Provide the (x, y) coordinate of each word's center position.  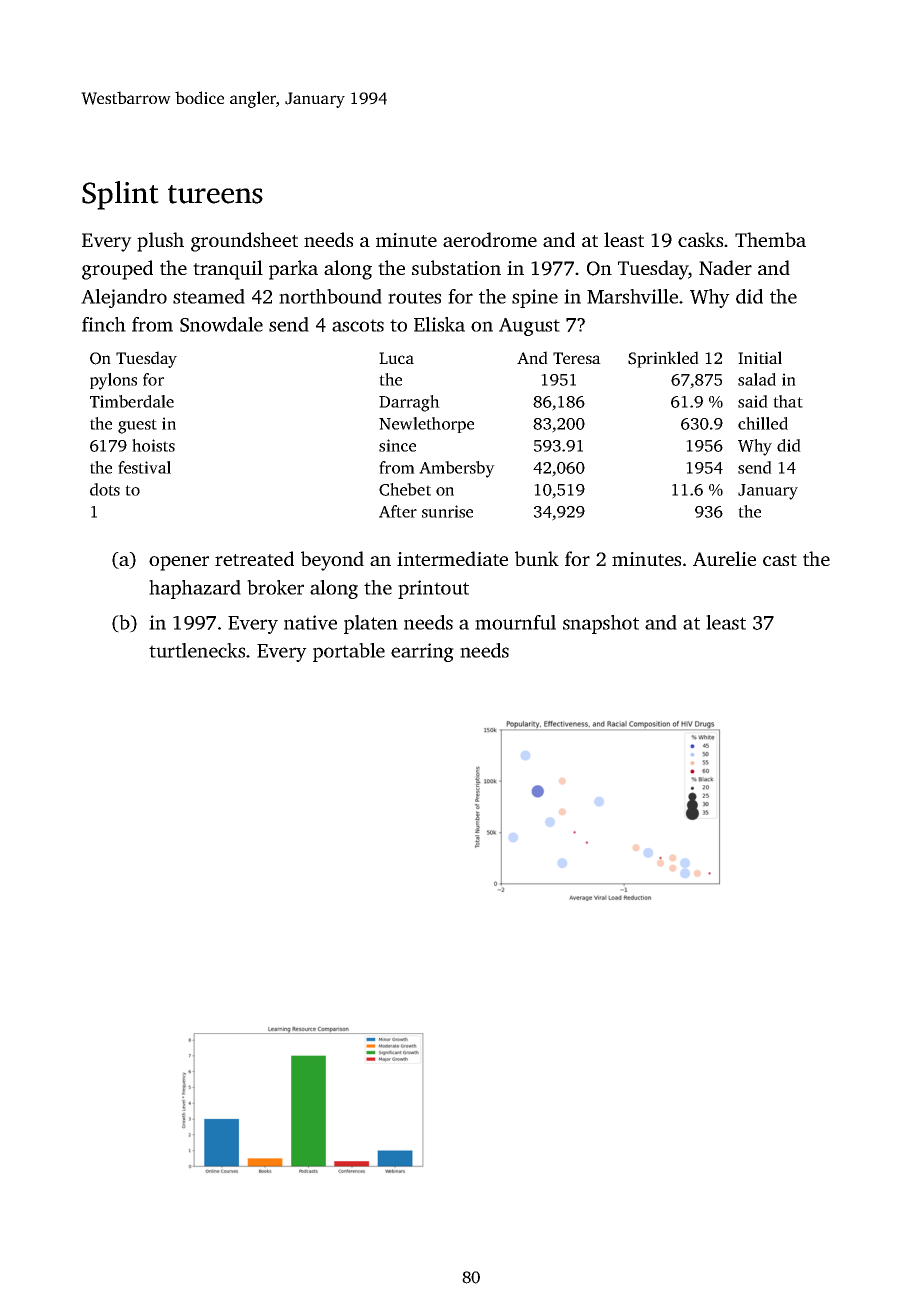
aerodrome (490, 239)
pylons (113, 381)
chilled (763, 423)
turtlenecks (197, 650)
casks (700, 239)
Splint (120, 195)
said (753, 401)
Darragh (409, 403)
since (397, 445)
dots (105, 489)
